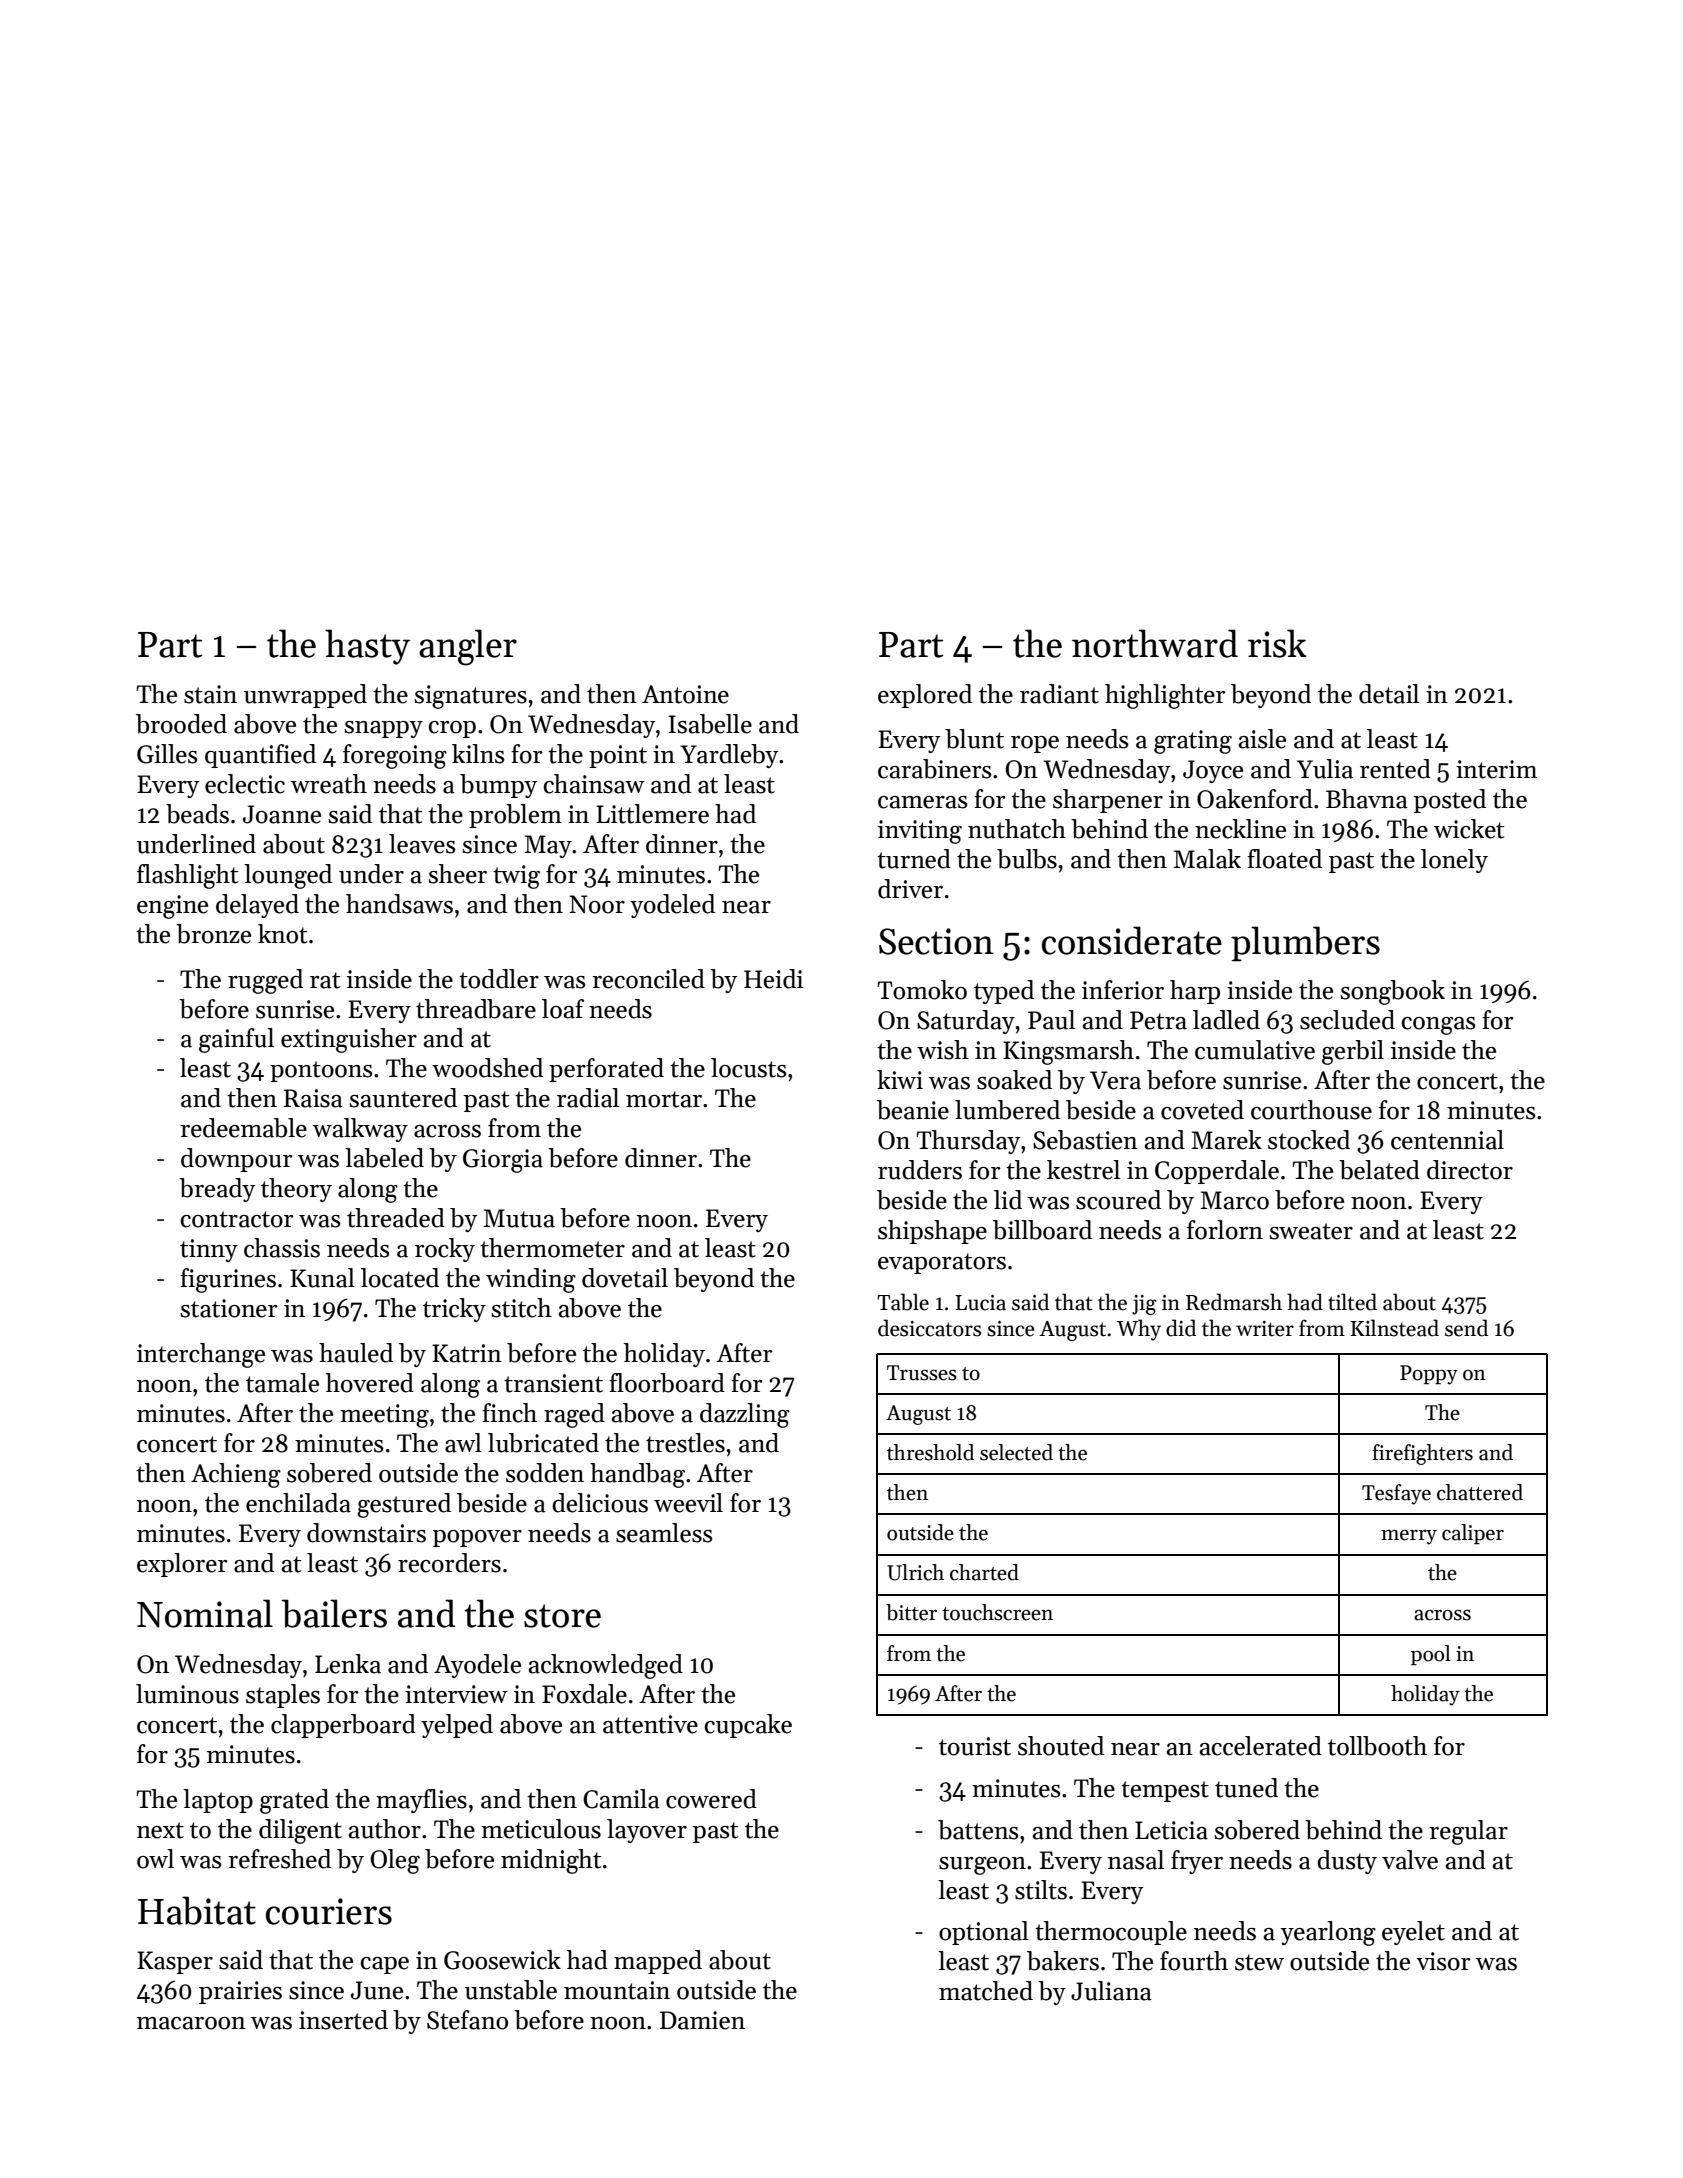  Describe the element at coordinates (1277, 643) in the document. I see `risk` at that location.
